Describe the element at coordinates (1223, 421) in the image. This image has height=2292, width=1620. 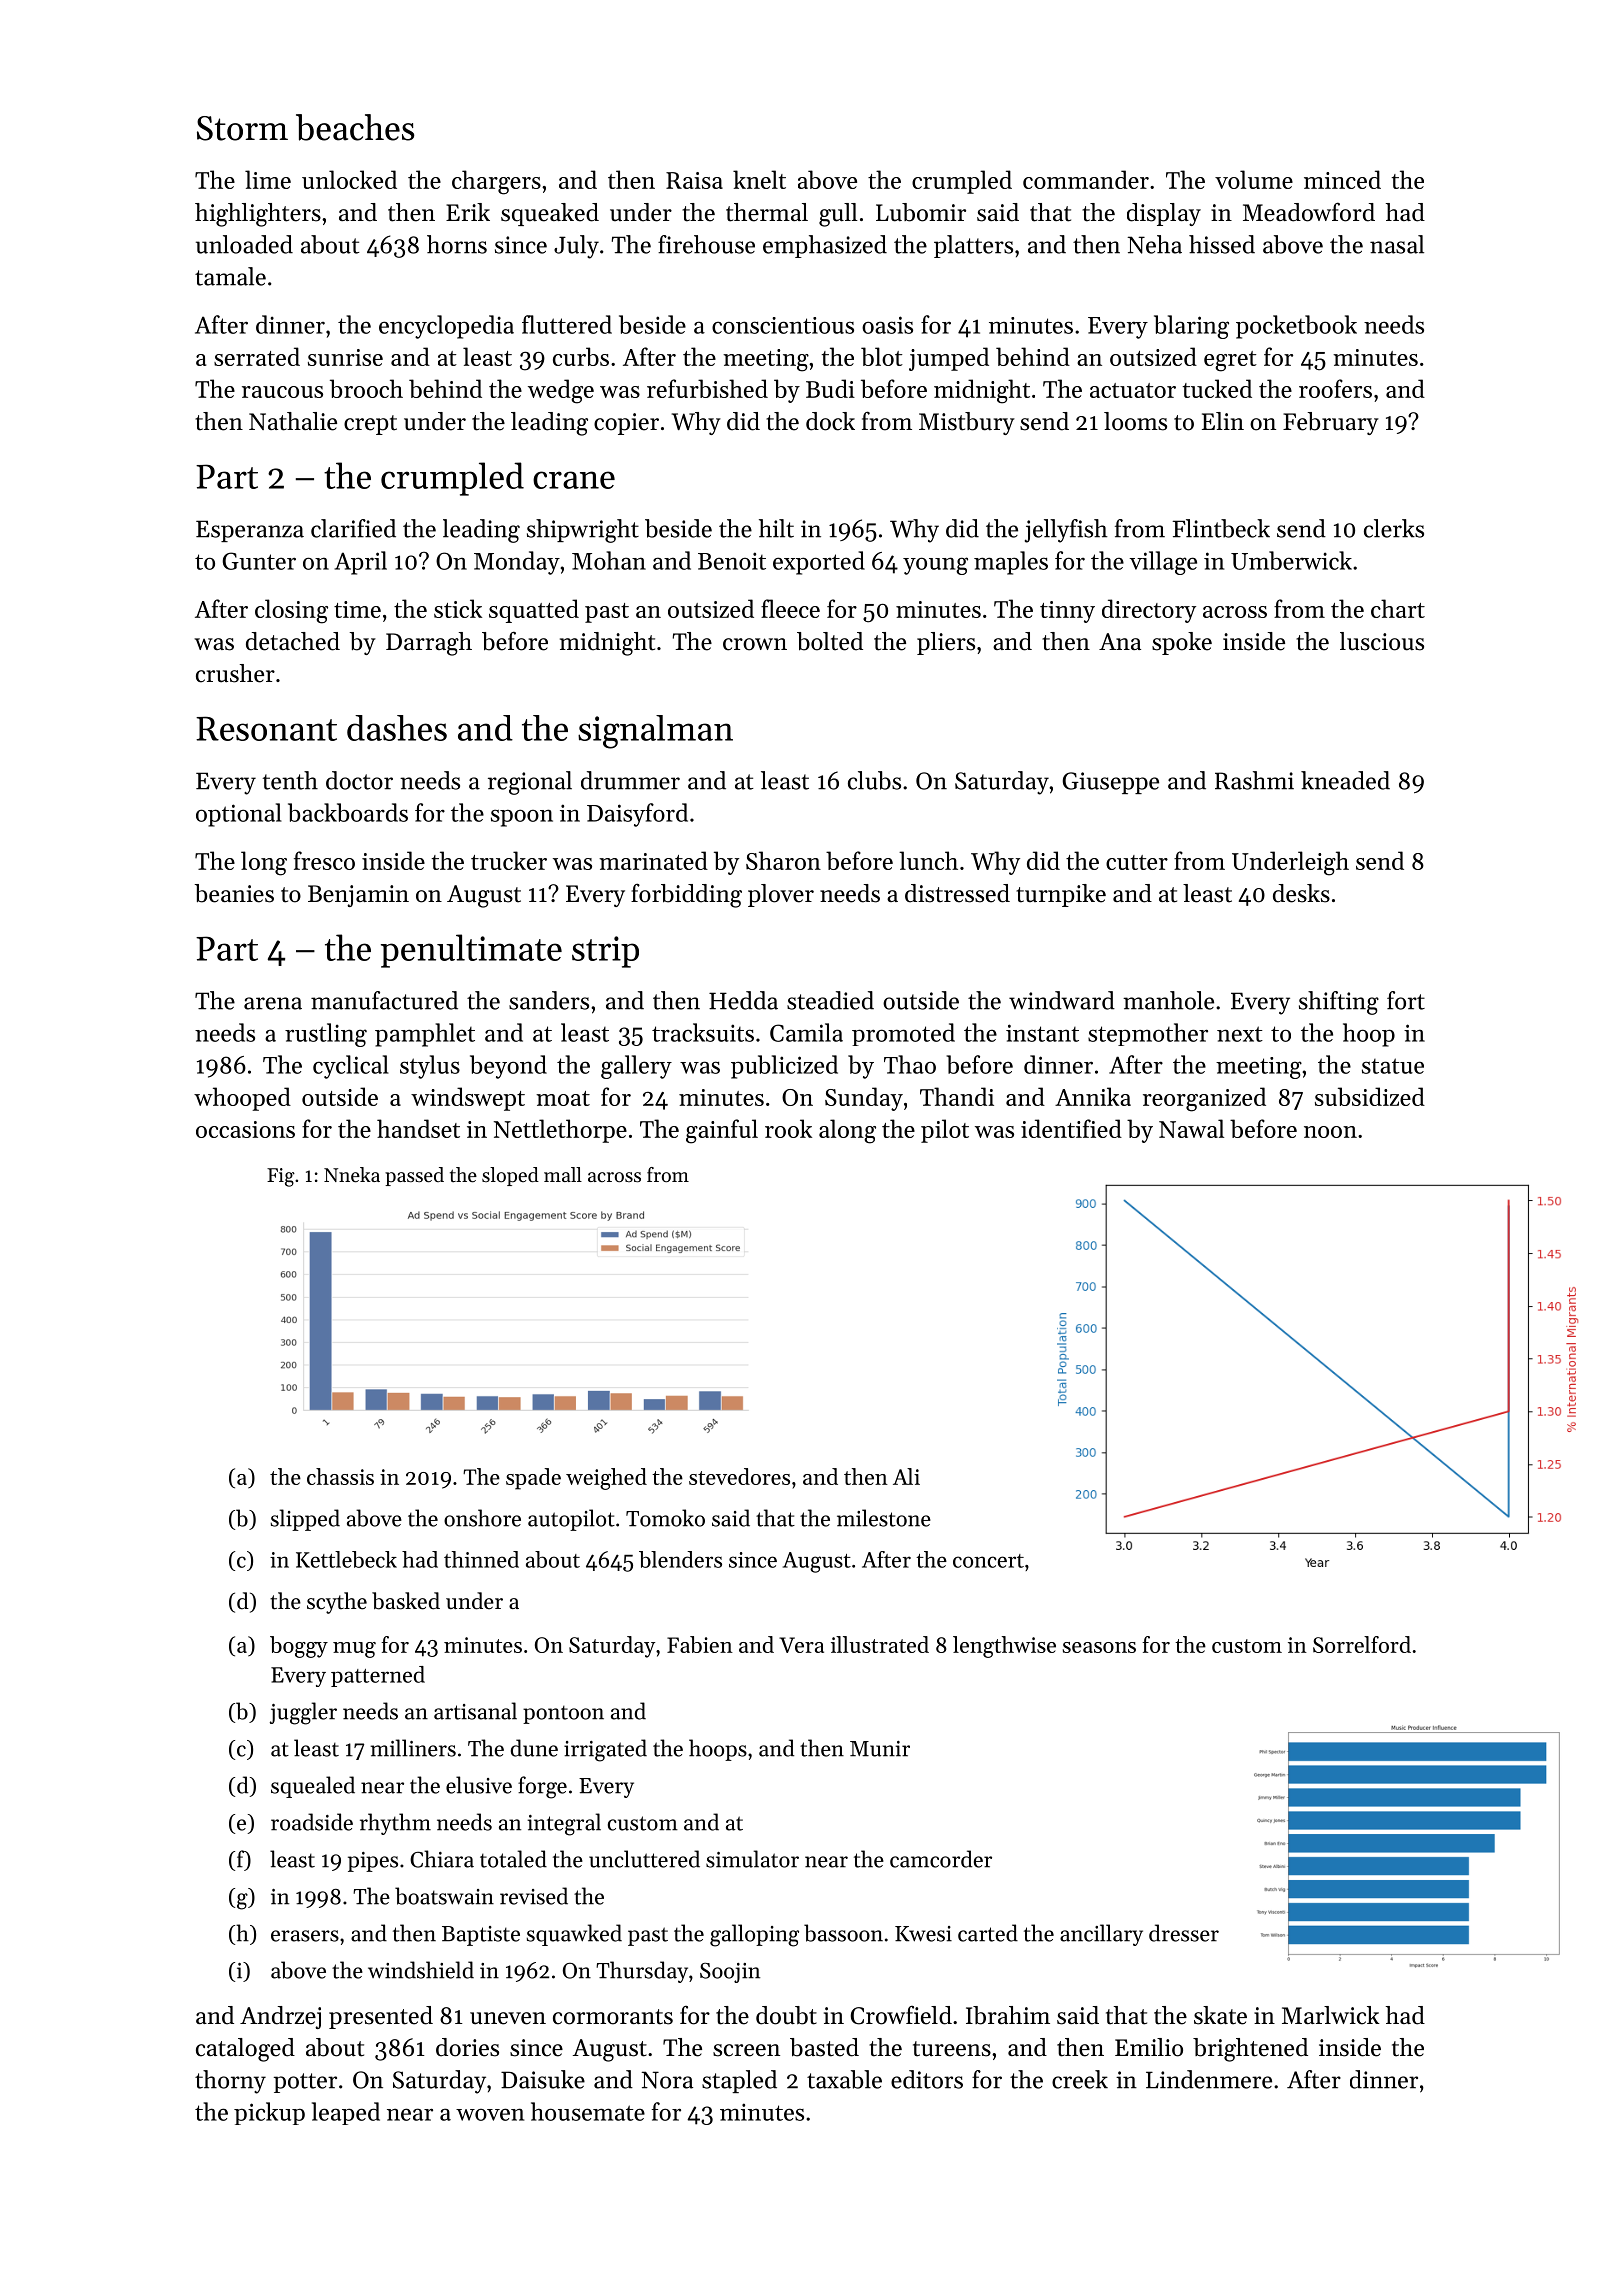
I see `Elin` at that location.
